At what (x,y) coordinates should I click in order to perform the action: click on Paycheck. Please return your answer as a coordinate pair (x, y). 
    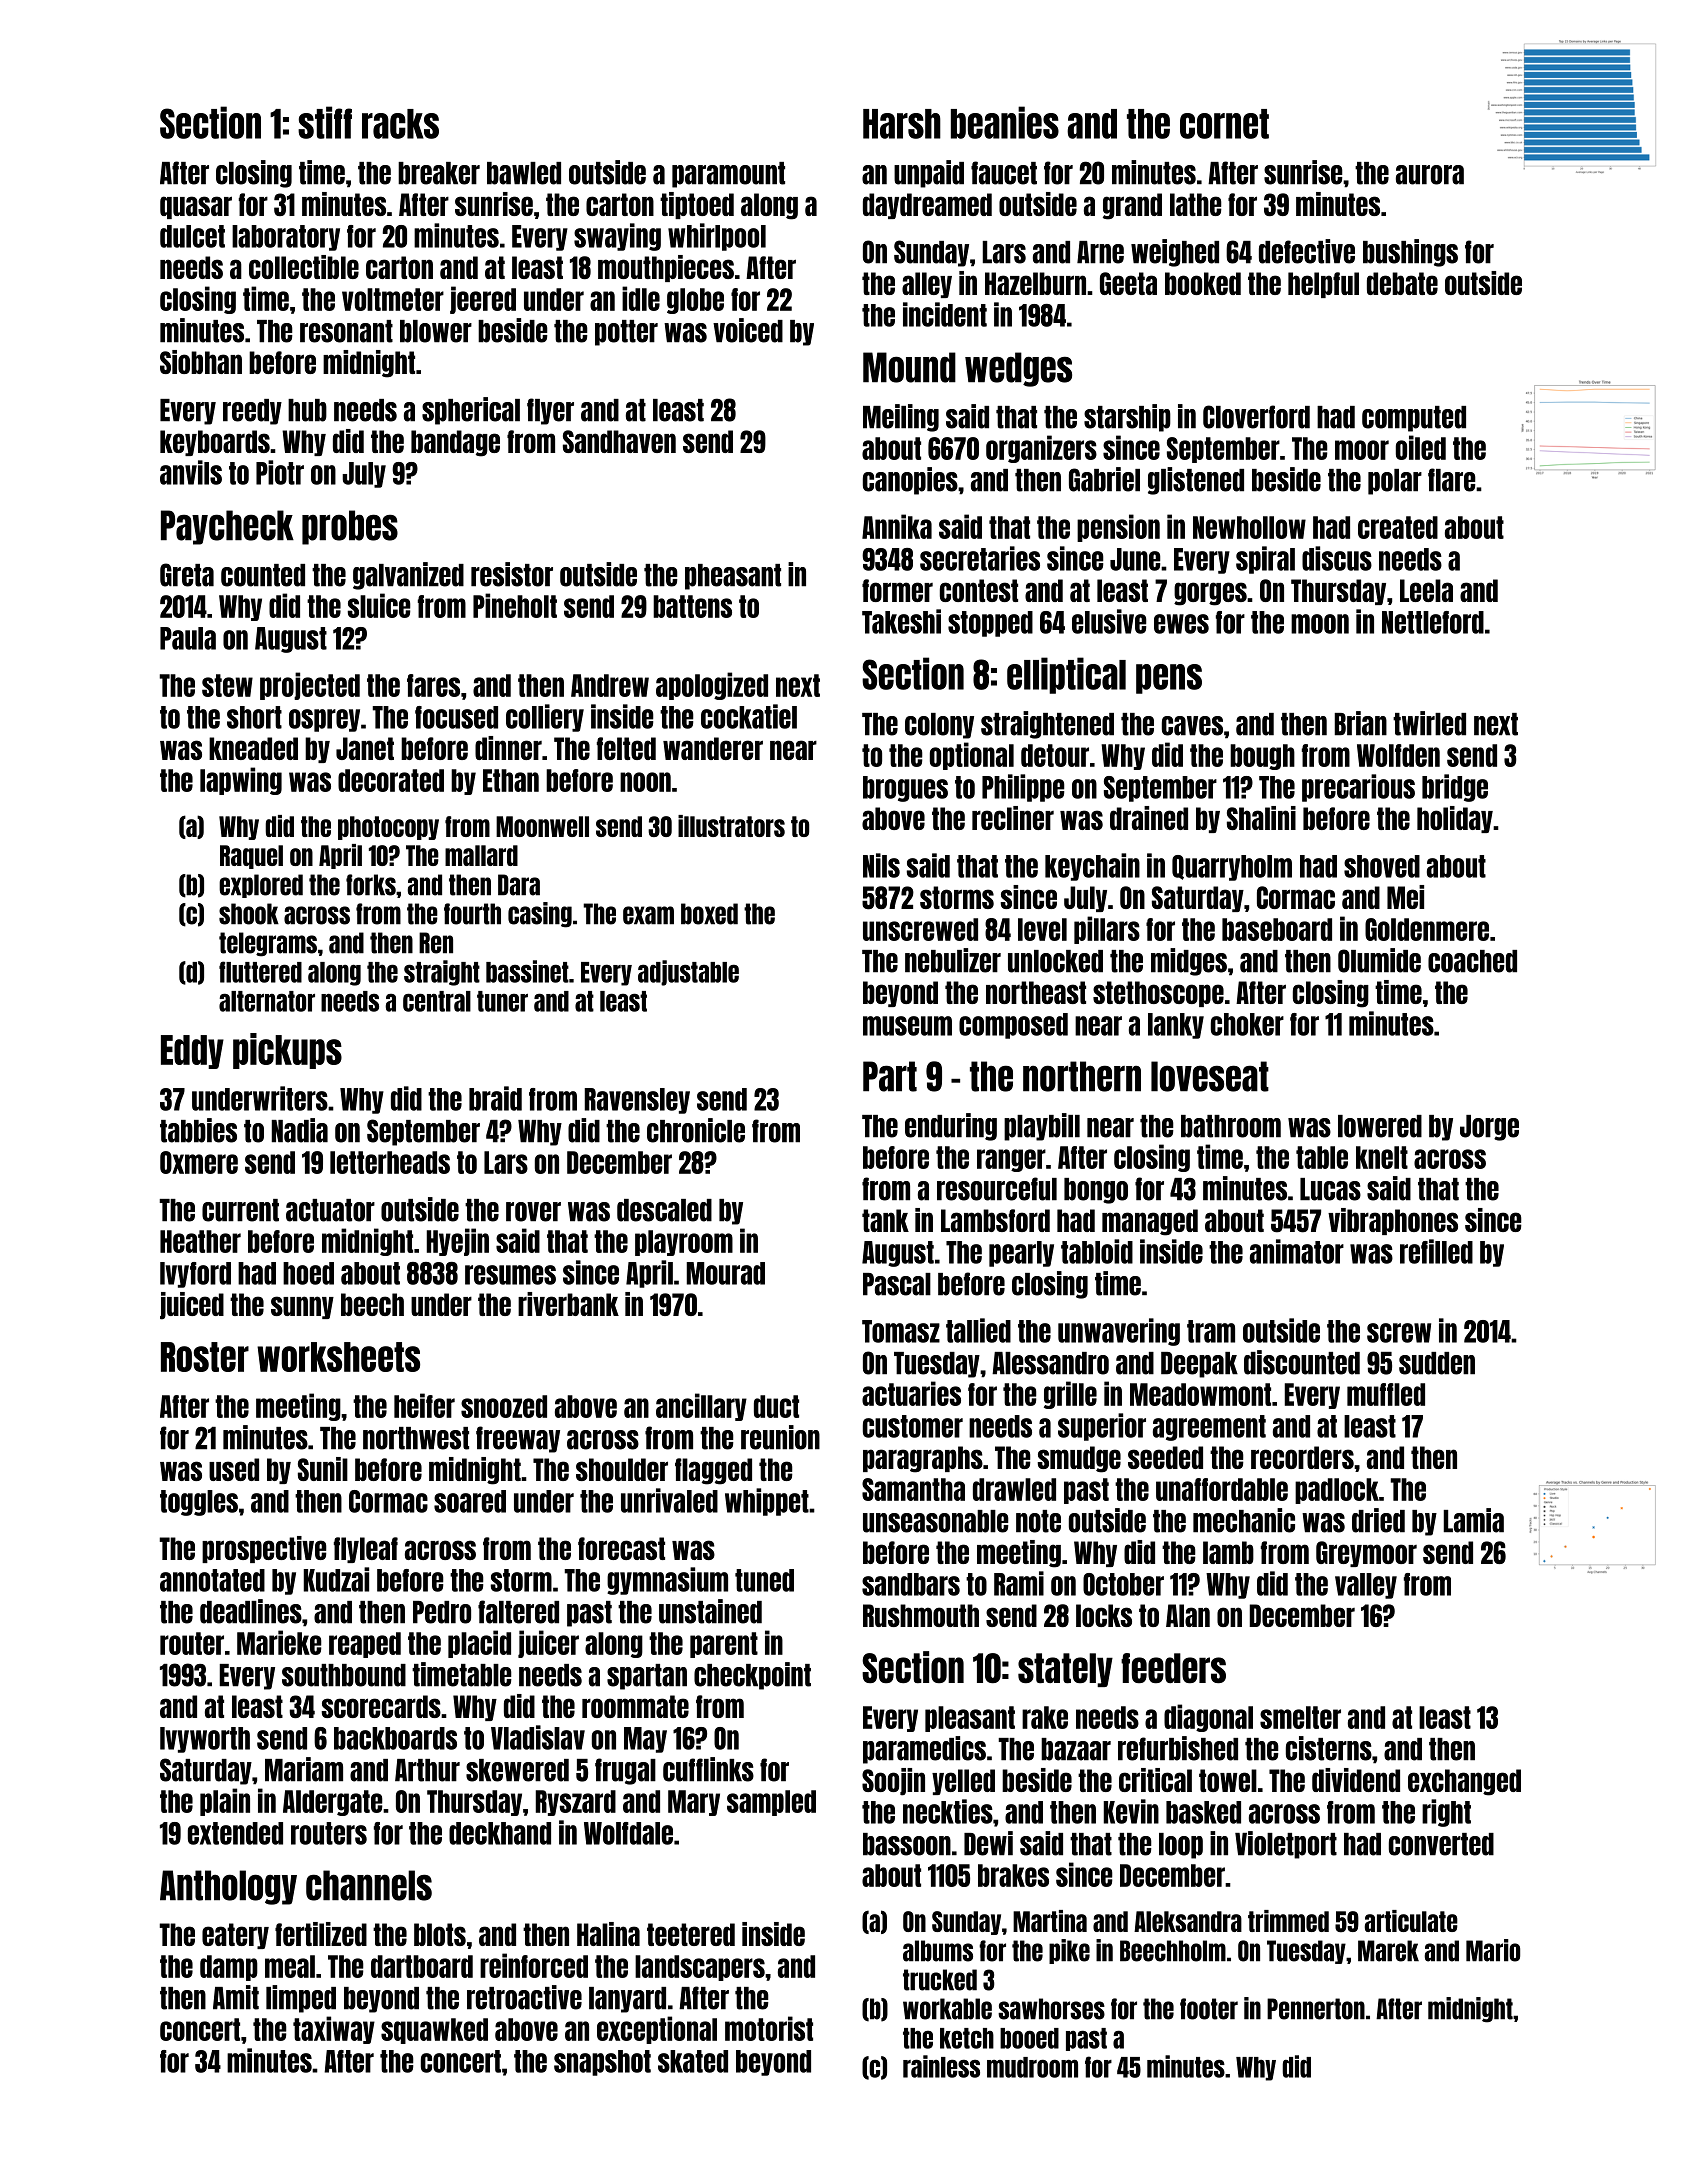
    Looking at the image, I should click on (227, 527).
